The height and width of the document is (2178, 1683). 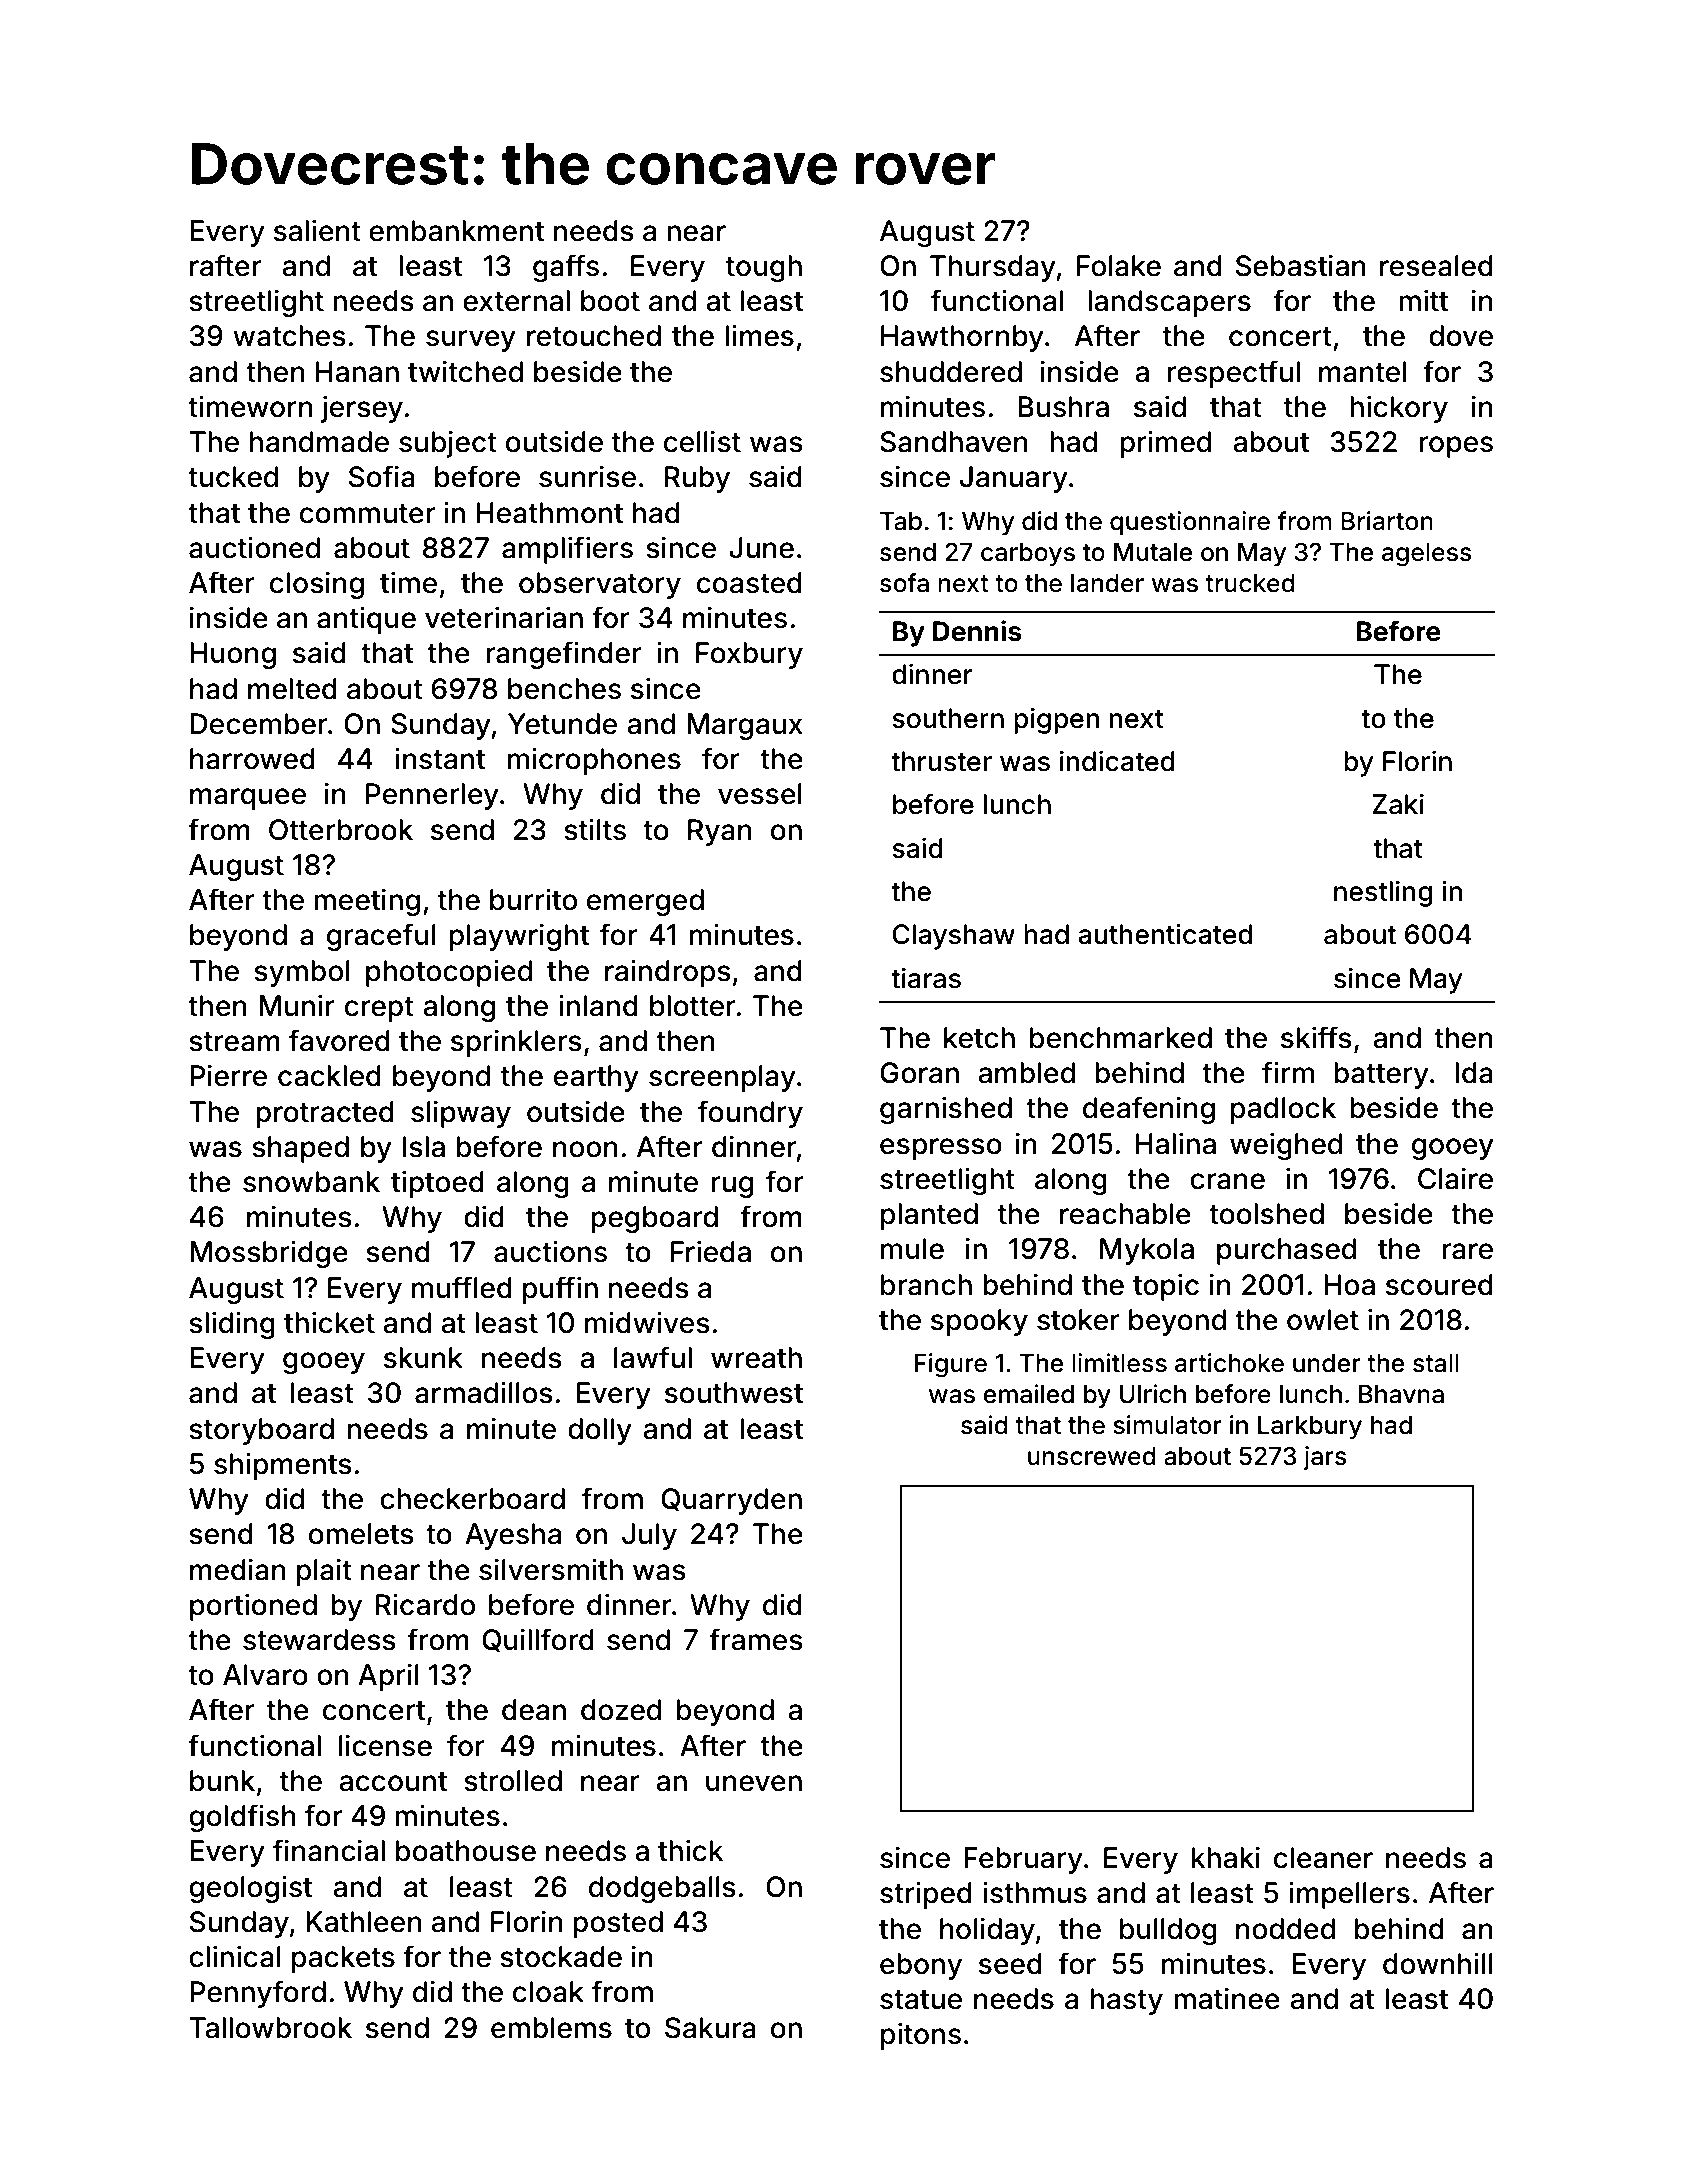 What do you see at coordinates (1398, 804) in the document?
I see `Zaki` at bounding box center [1398, 804].
